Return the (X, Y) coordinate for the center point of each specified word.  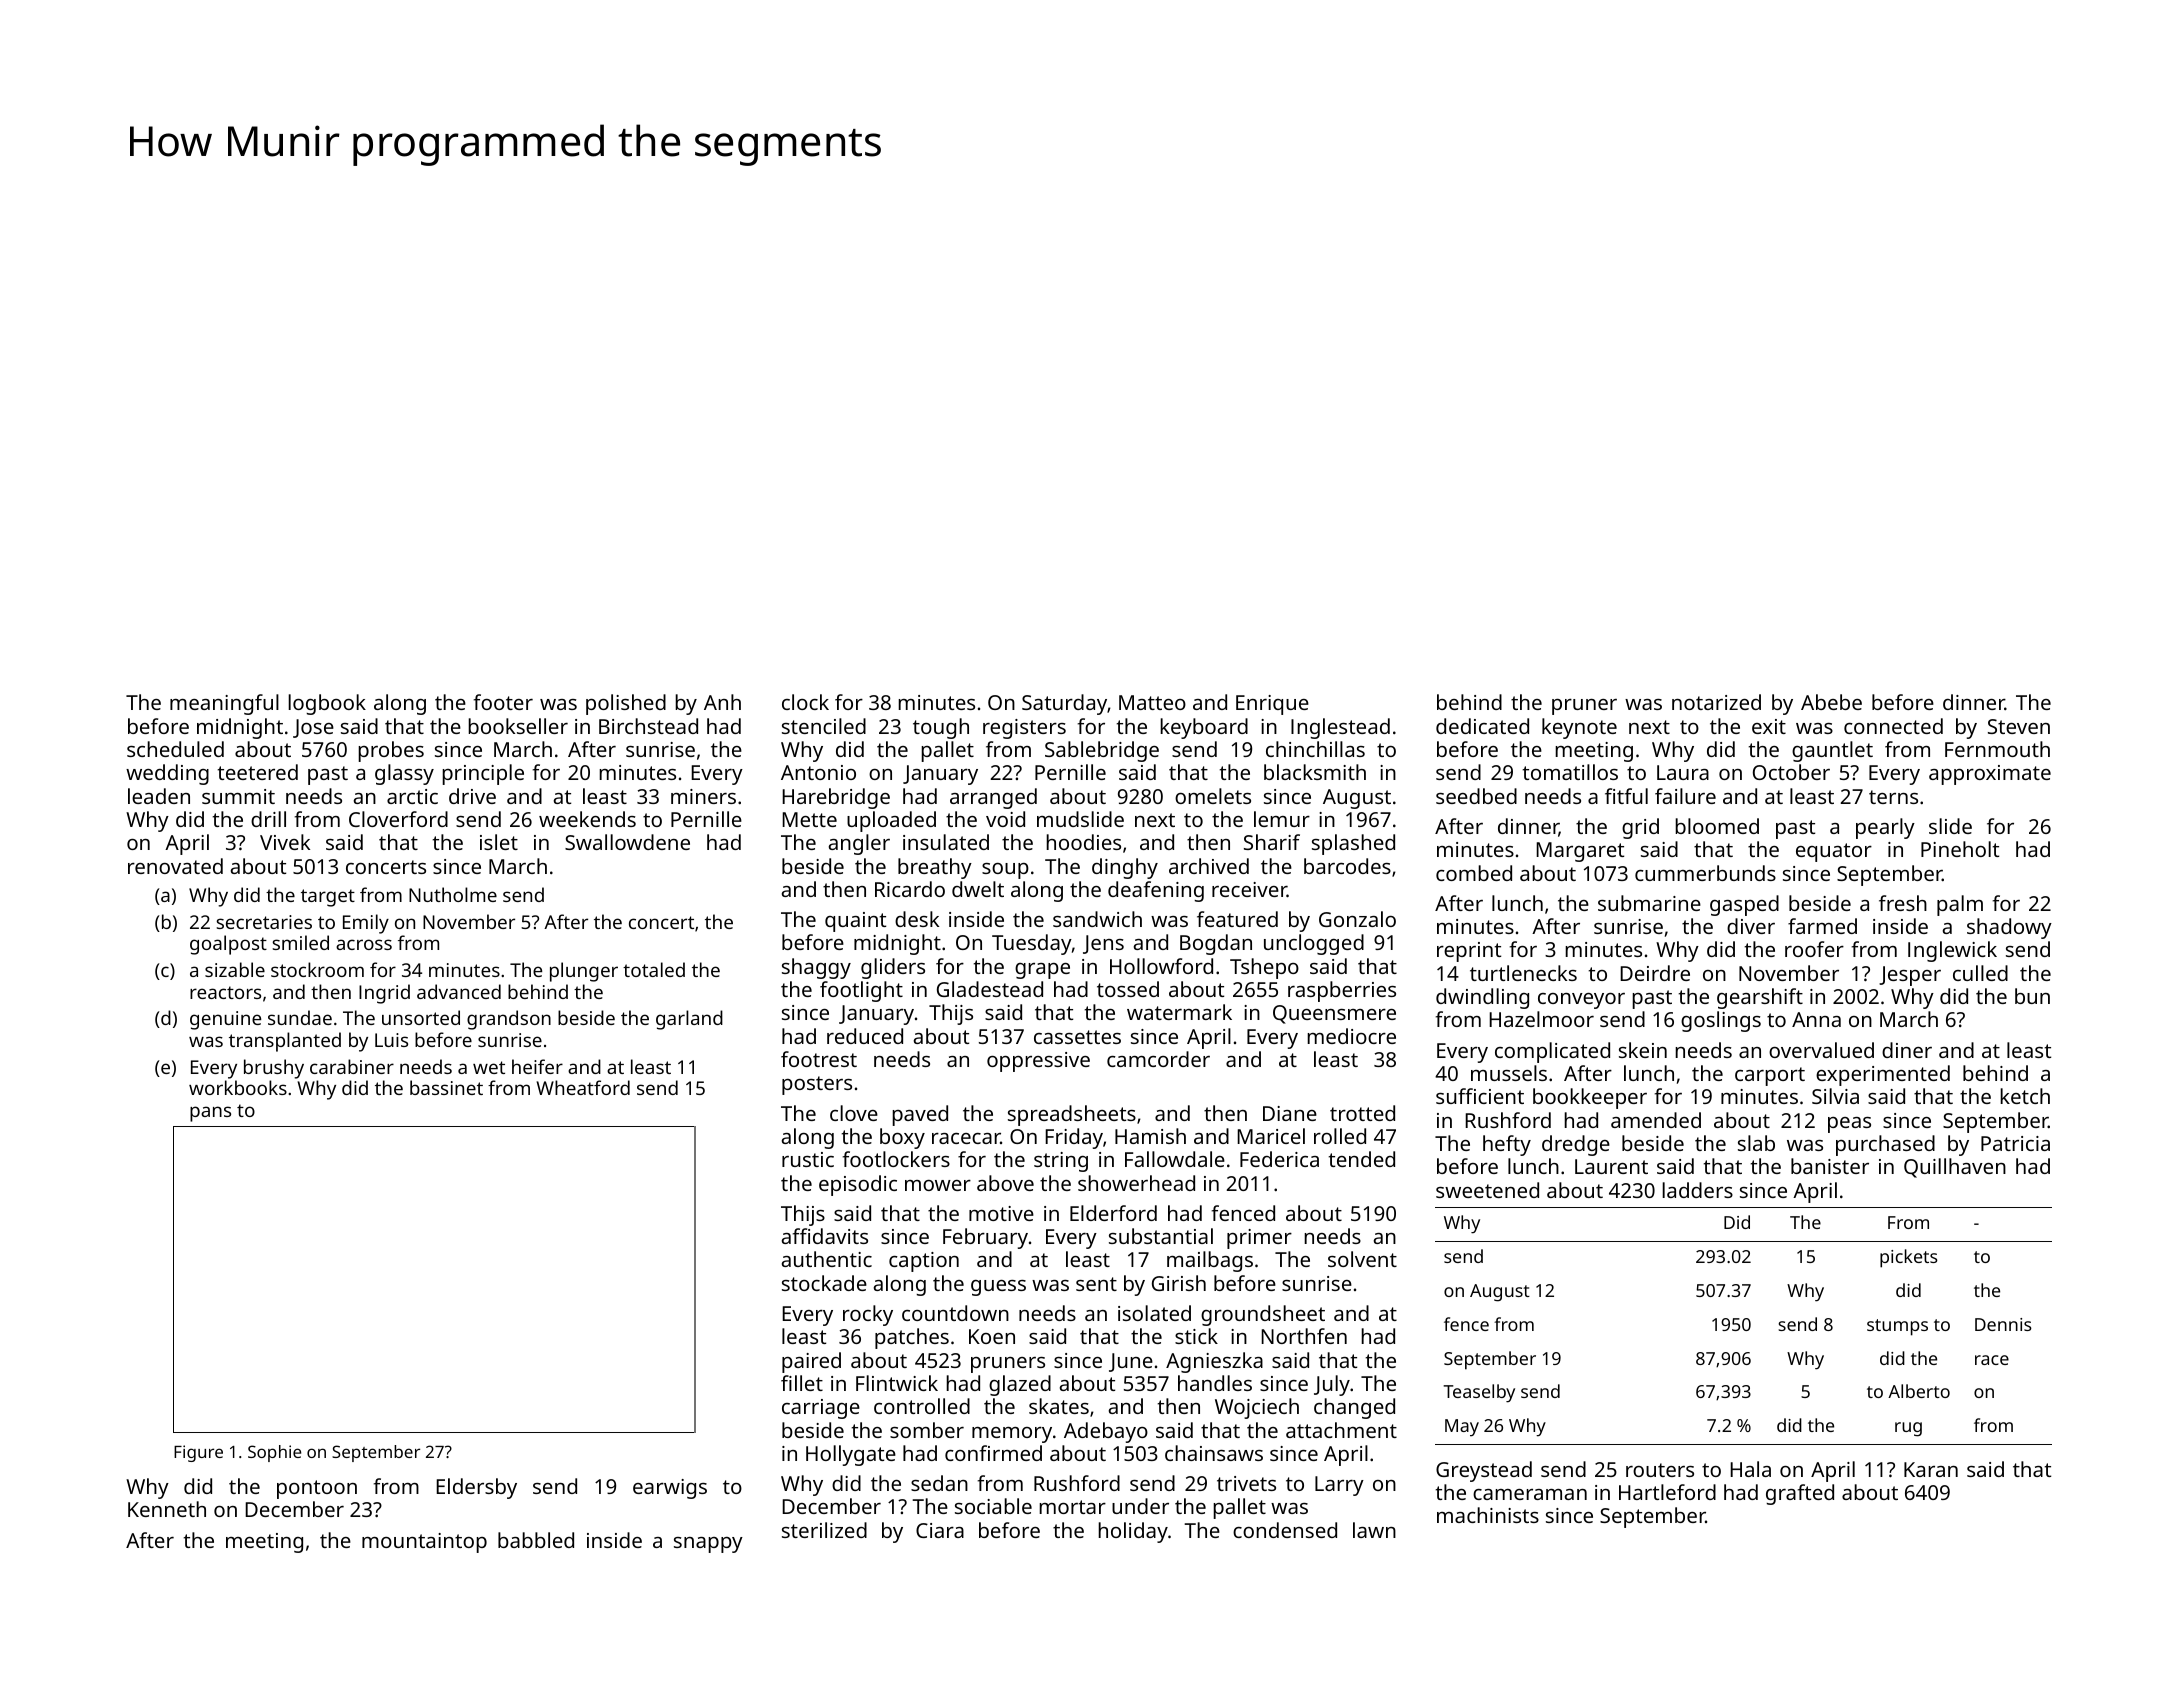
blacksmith (1315, 772)
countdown (955, 1313)
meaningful (224, 704)
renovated (175, 866)
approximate (1990, 775)
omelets (1213, 796)
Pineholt (1960, 849)
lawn (1374, 1530)
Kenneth (167, 1509)
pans (210, 1114)
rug (1908, 1429)
